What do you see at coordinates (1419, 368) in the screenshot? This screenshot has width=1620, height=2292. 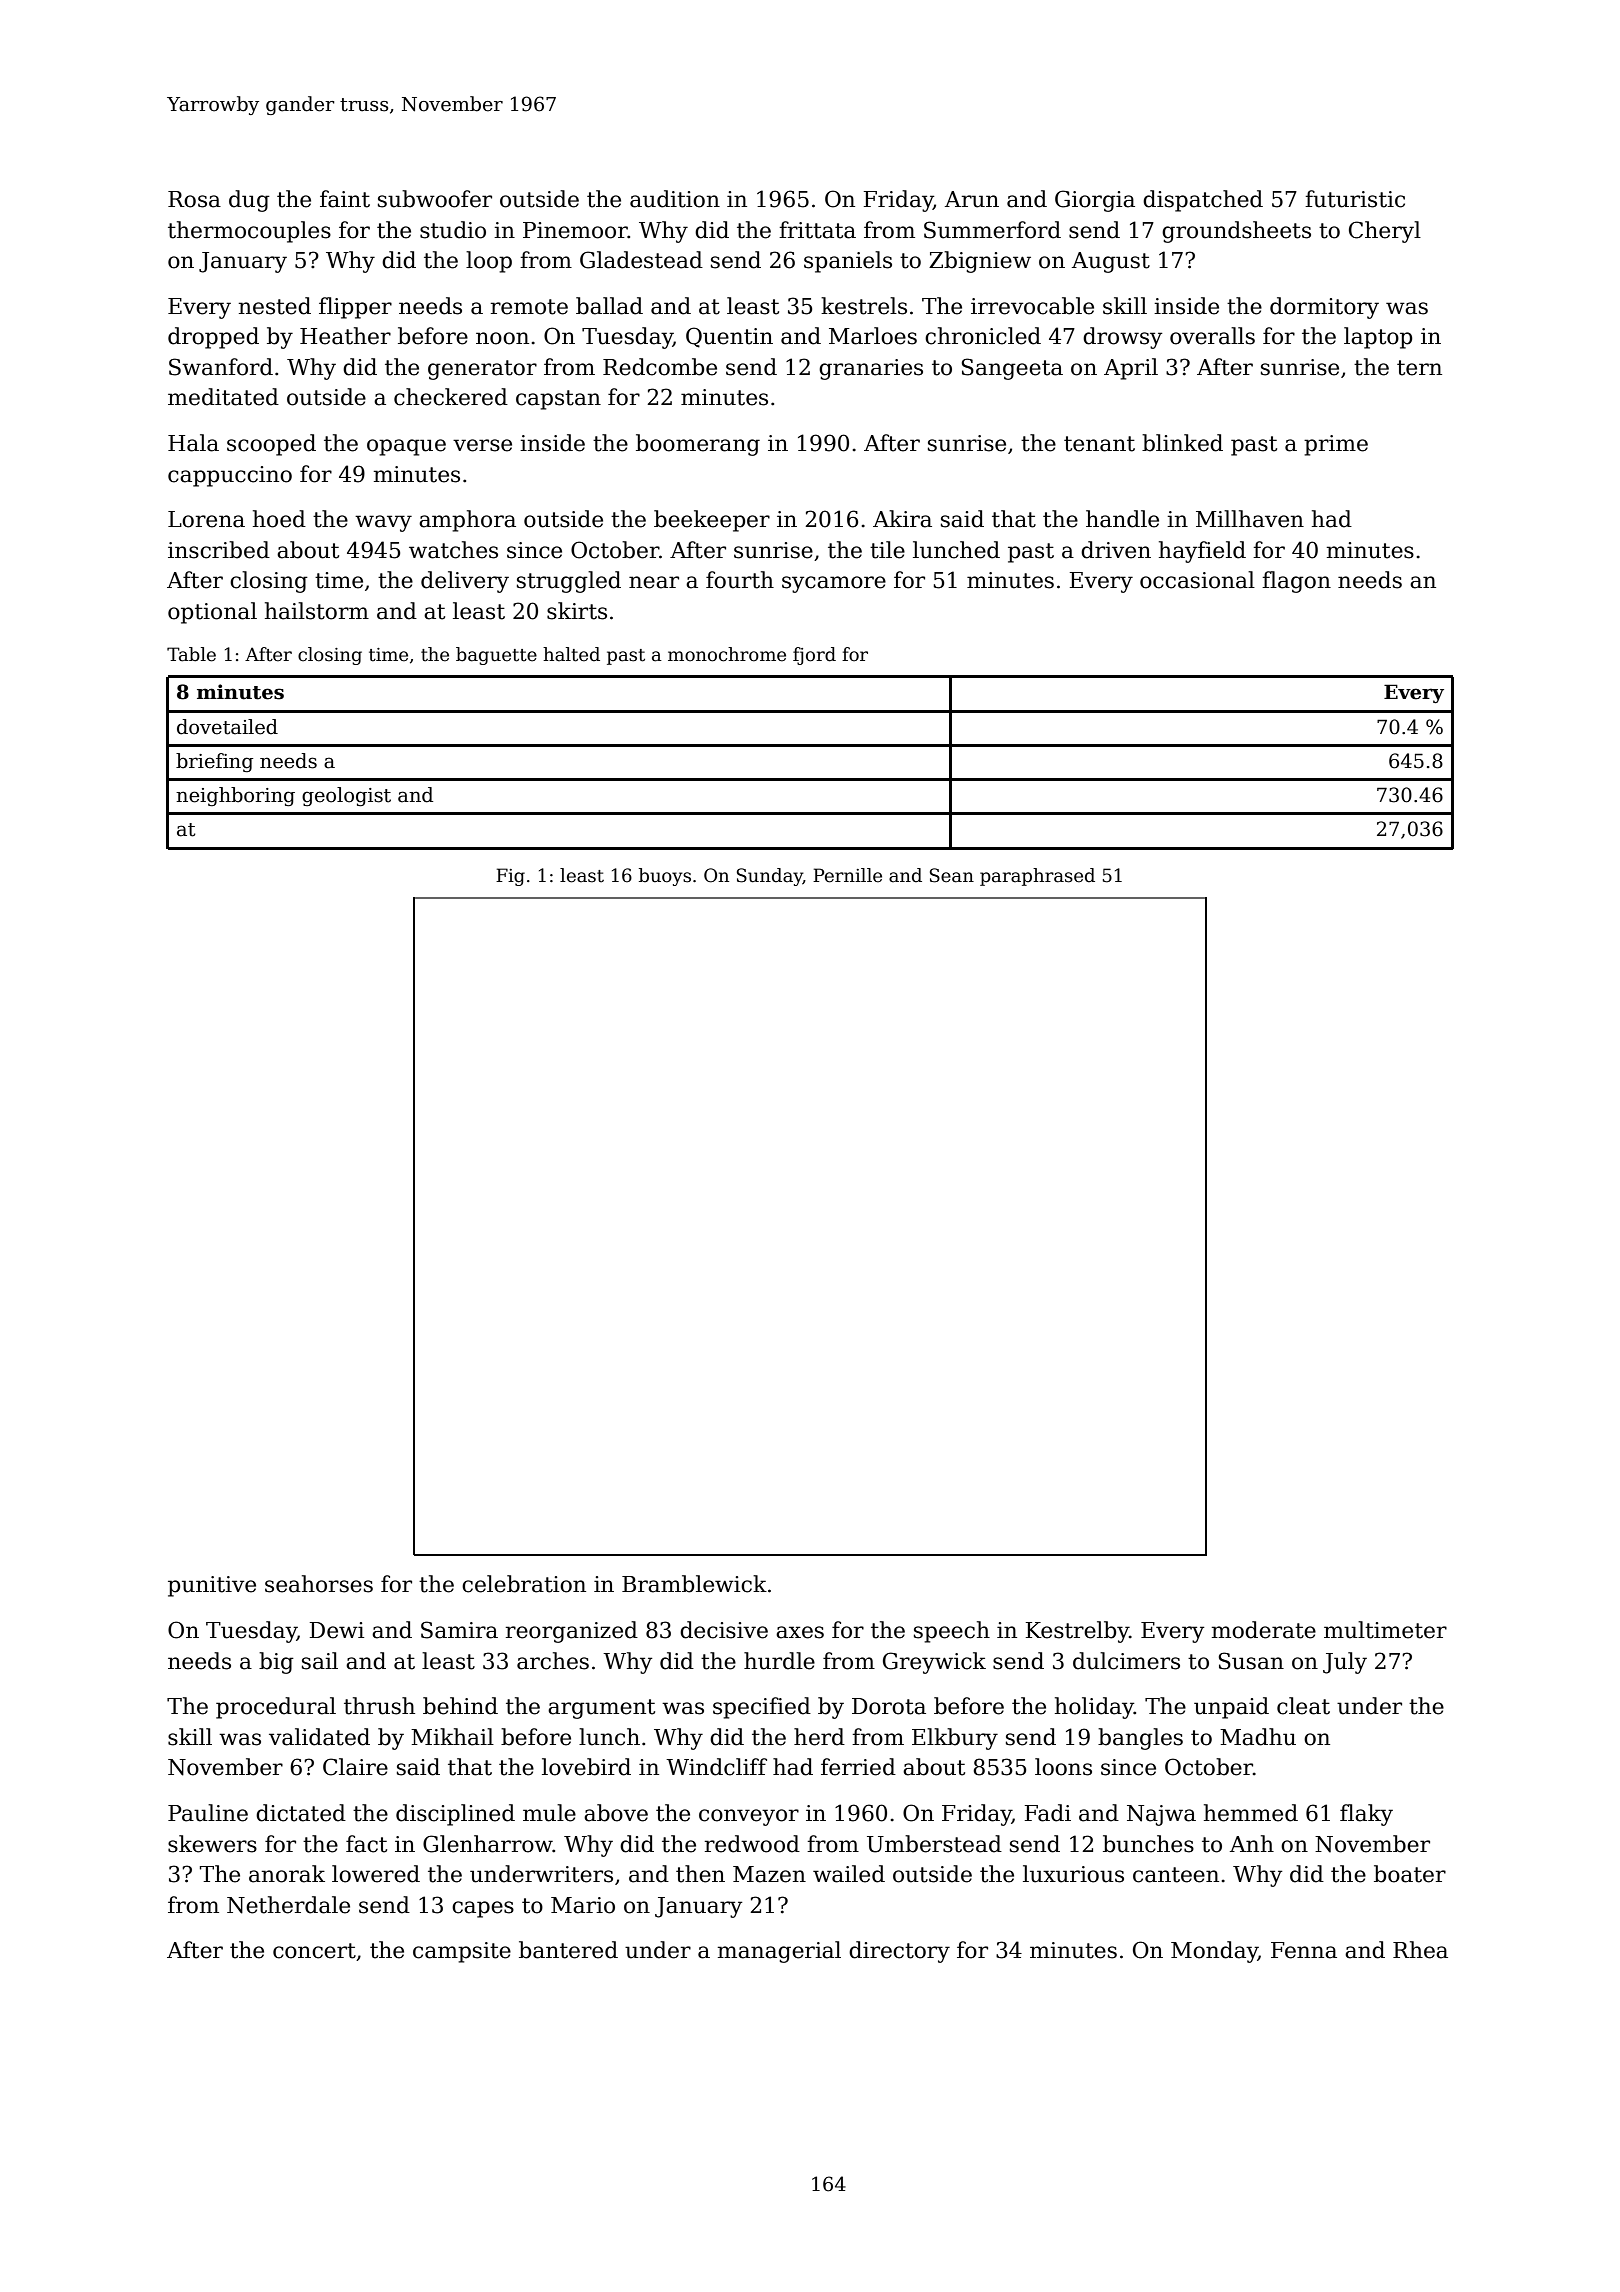 I see `tern` at bounding box center [1419, 368].
